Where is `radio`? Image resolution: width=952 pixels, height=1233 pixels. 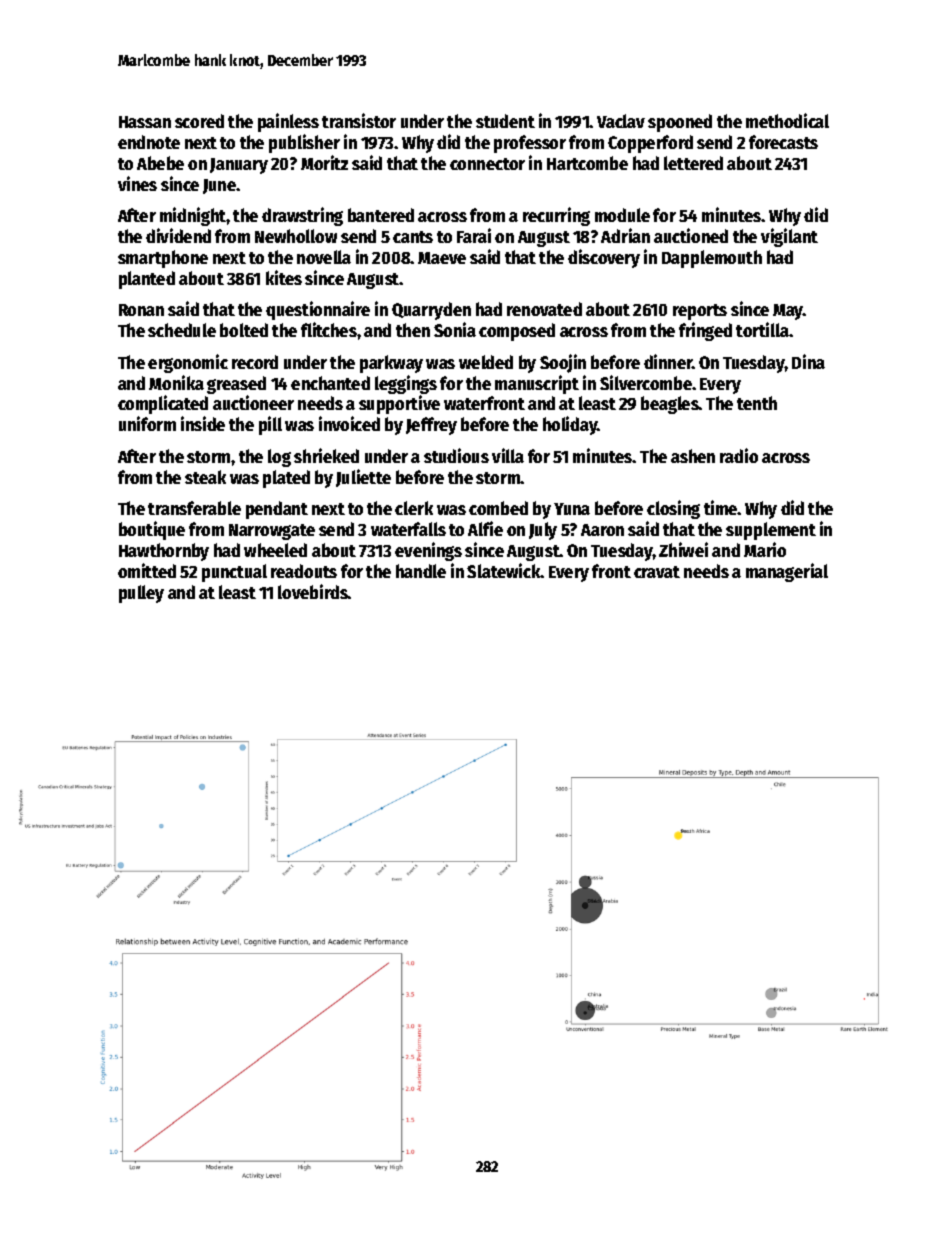
radio is located at coordinates (739, 455).
